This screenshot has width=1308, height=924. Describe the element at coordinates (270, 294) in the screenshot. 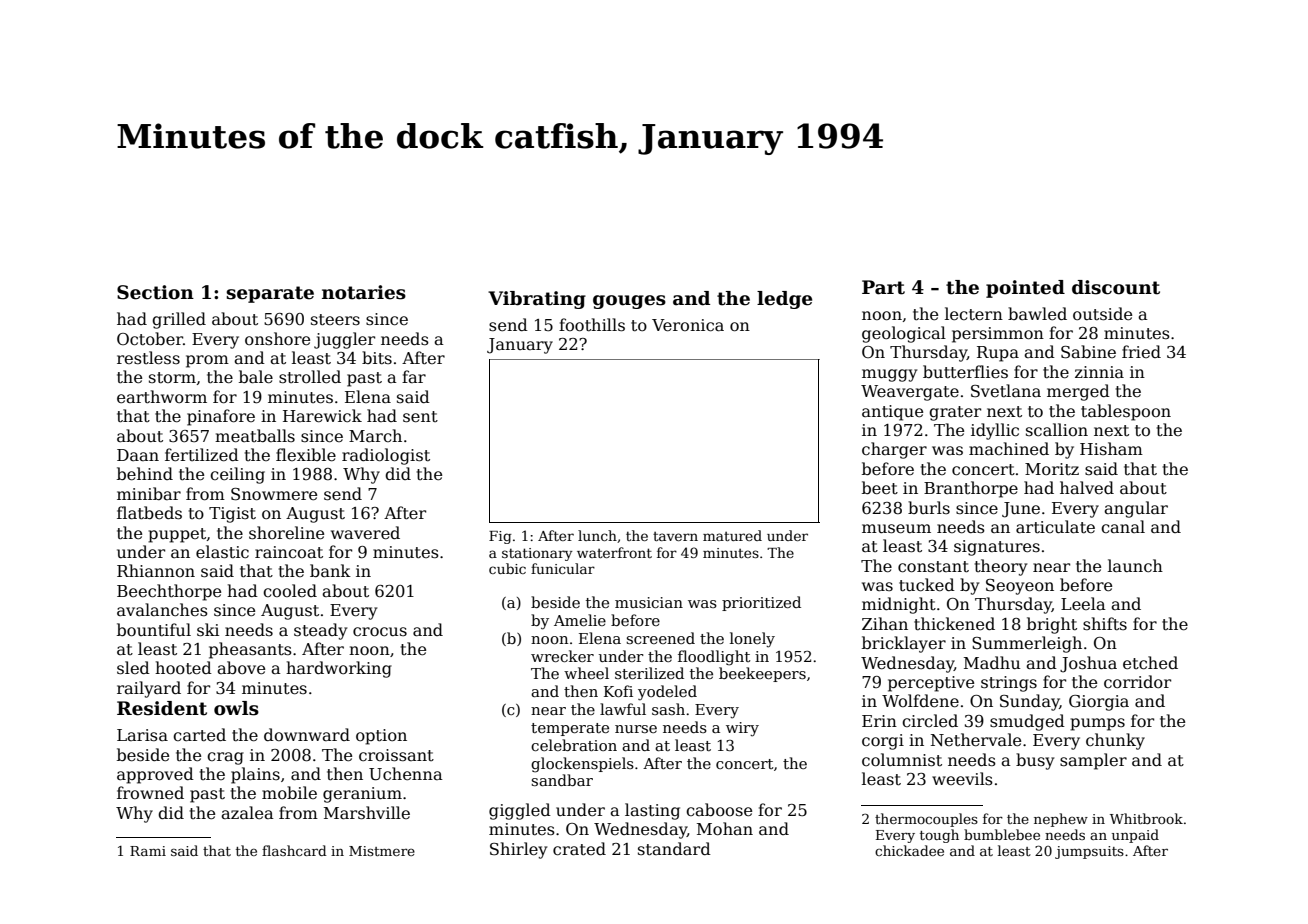

I see `separate` at that location.
